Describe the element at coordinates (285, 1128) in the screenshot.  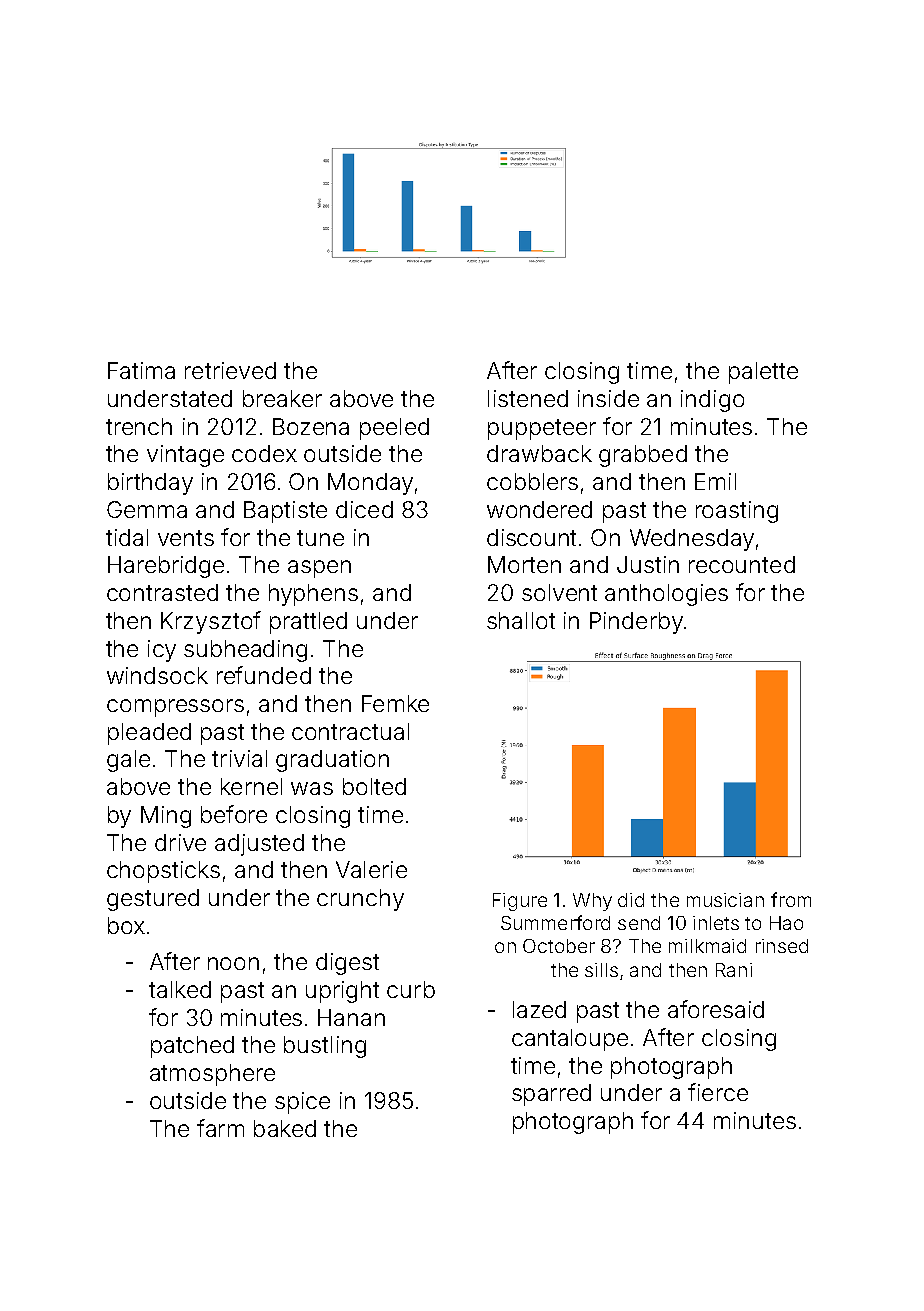
I see `baked` at that location.
